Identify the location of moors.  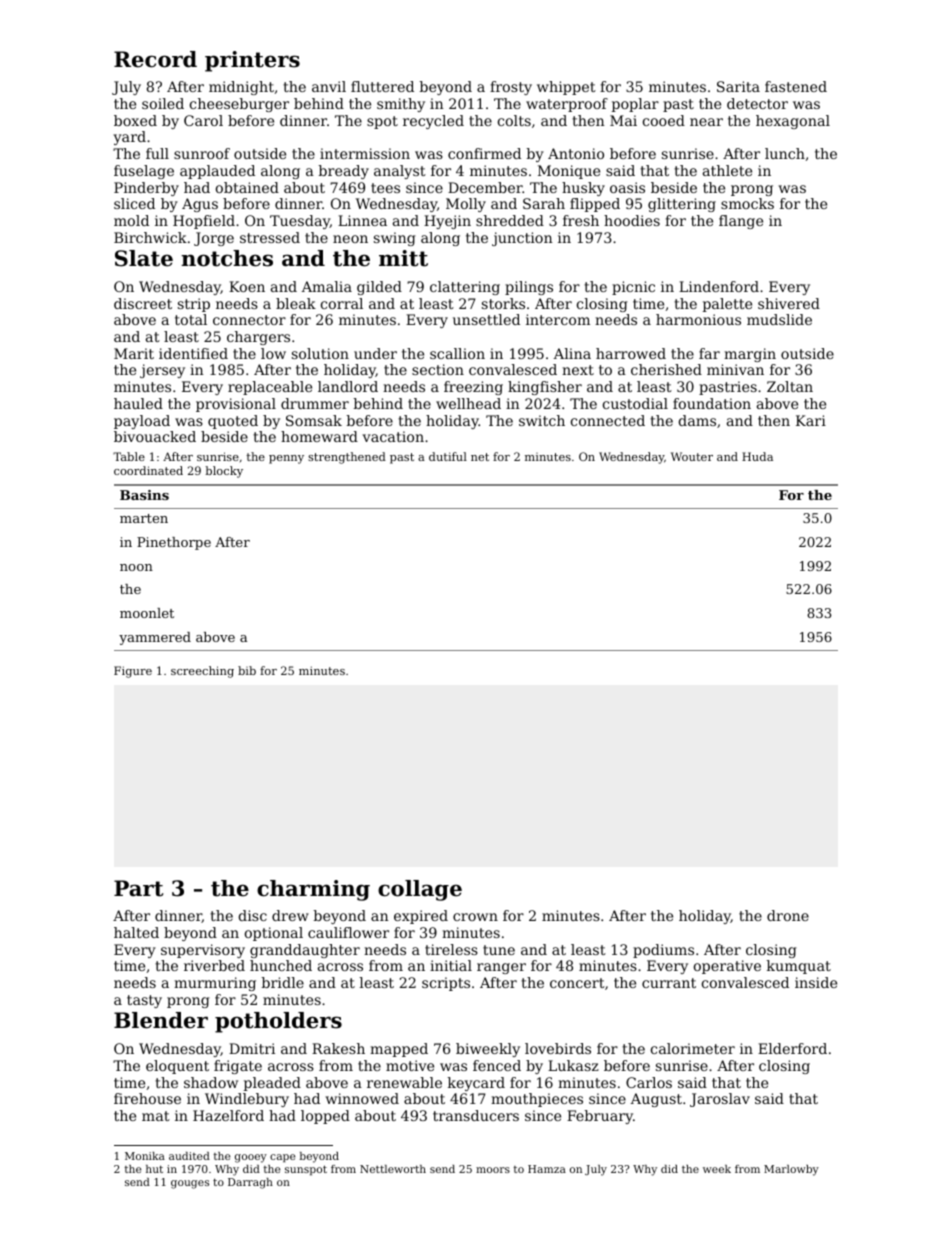
(493, 1170).
